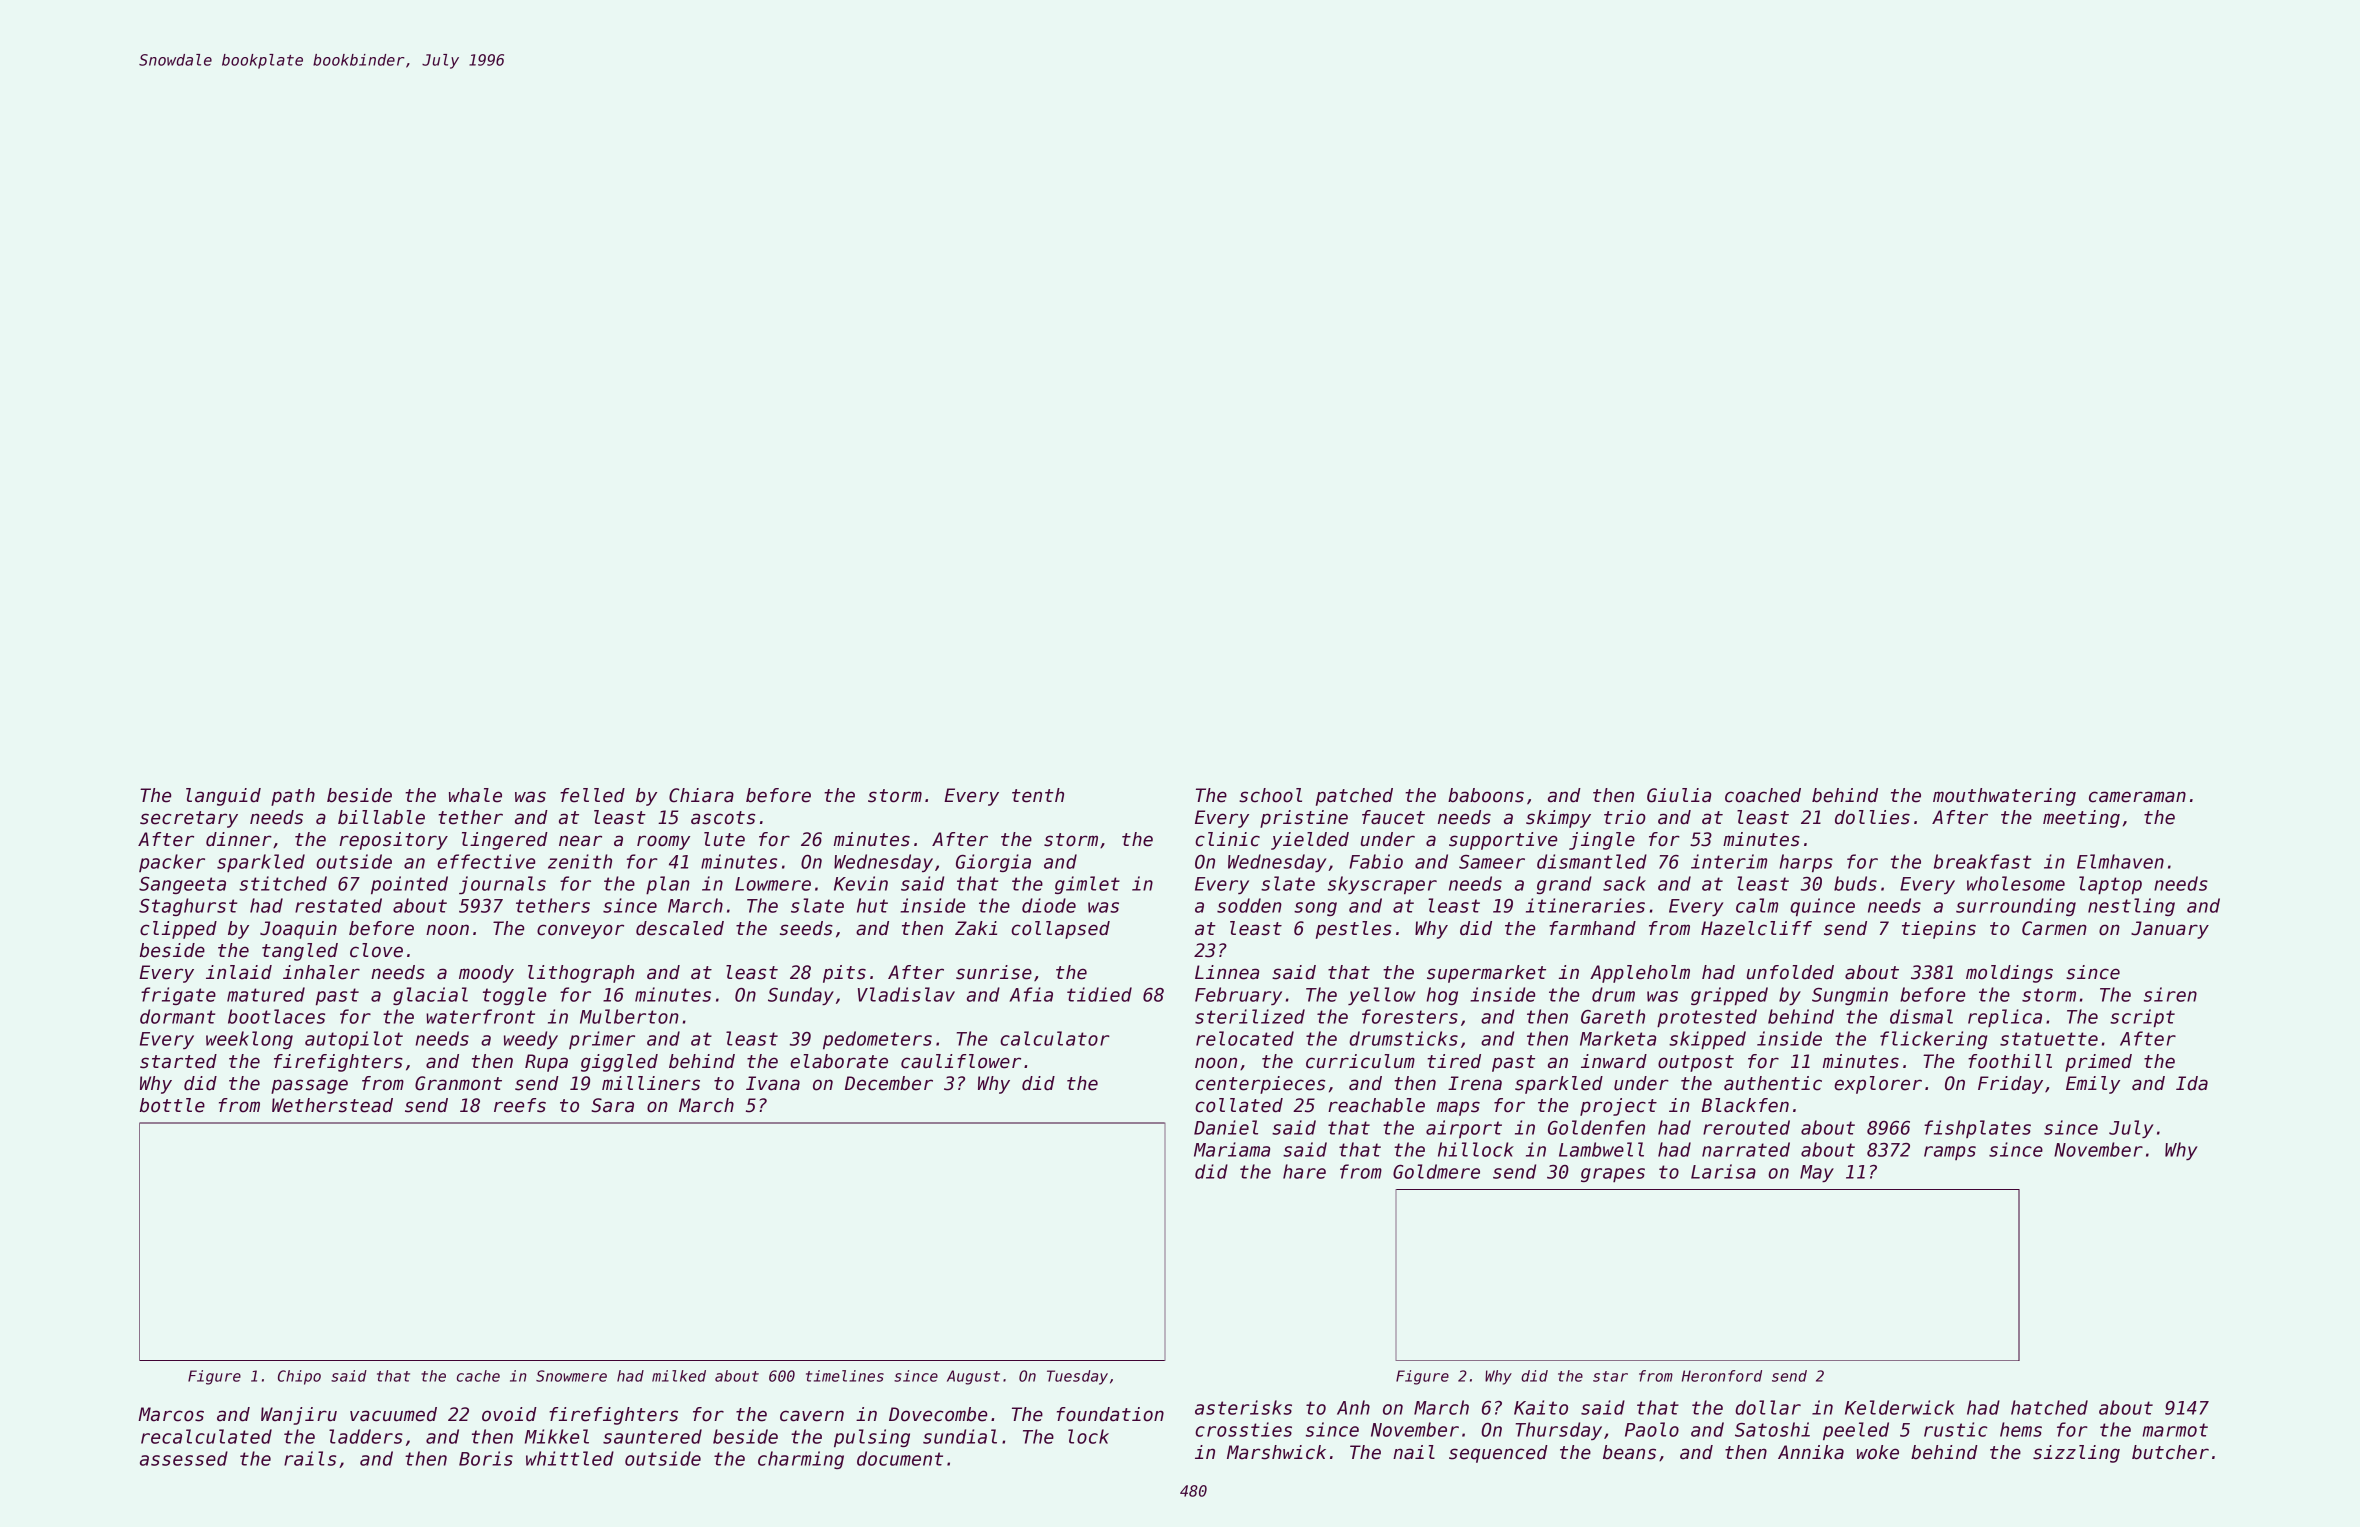 Image resolution: width=2360 pixels, height=1527 pixels. Describe the element at coordinates (171, 1414) in the page. I see `Marcos` at that location.
